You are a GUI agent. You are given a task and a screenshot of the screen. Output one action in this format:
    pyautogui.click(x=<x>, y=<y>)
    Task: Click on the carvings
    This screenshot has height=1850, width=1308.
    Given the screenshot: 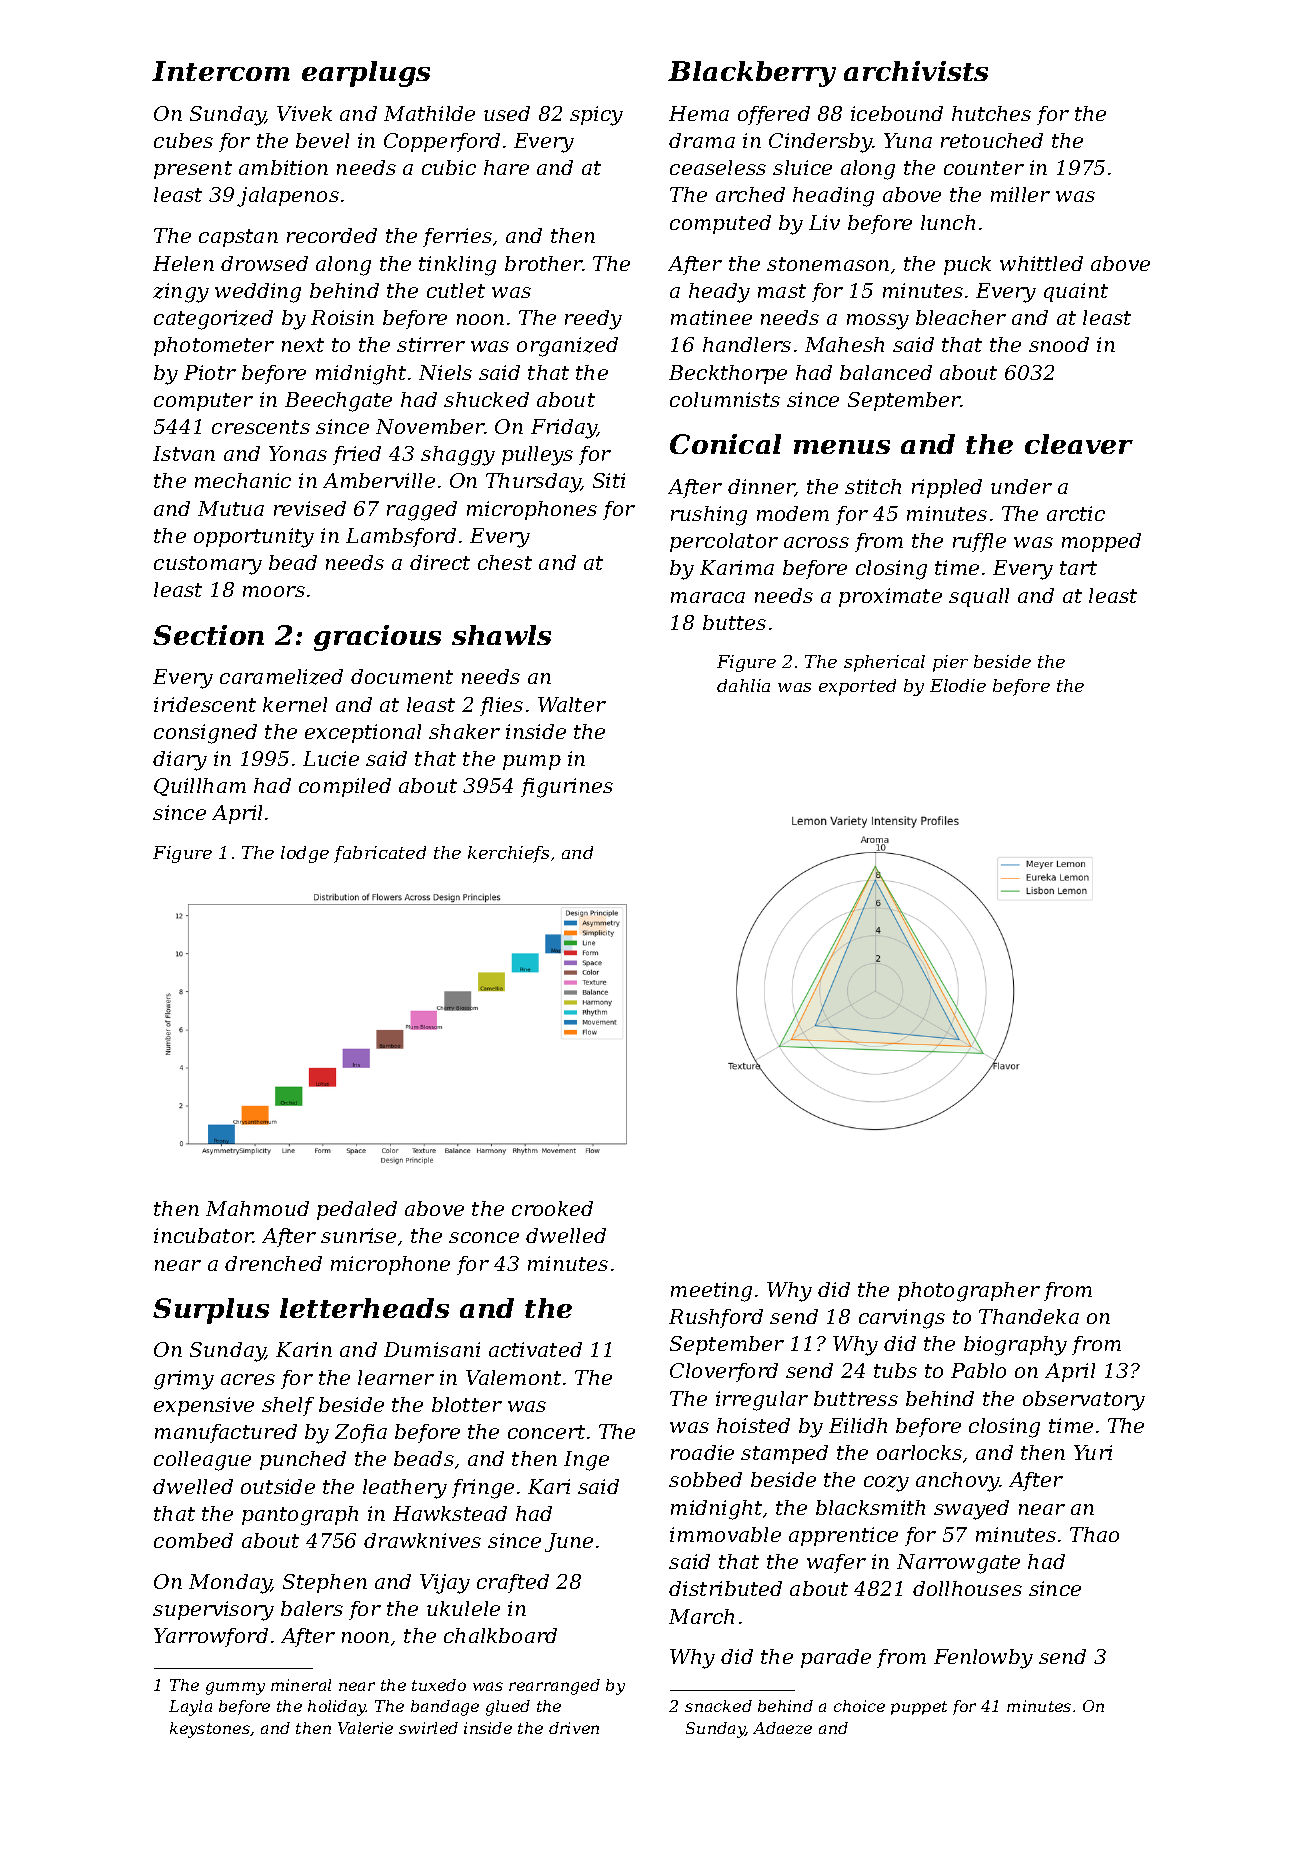 What is the action you would take?
    pyautogui.click(x=902, y=1319)
